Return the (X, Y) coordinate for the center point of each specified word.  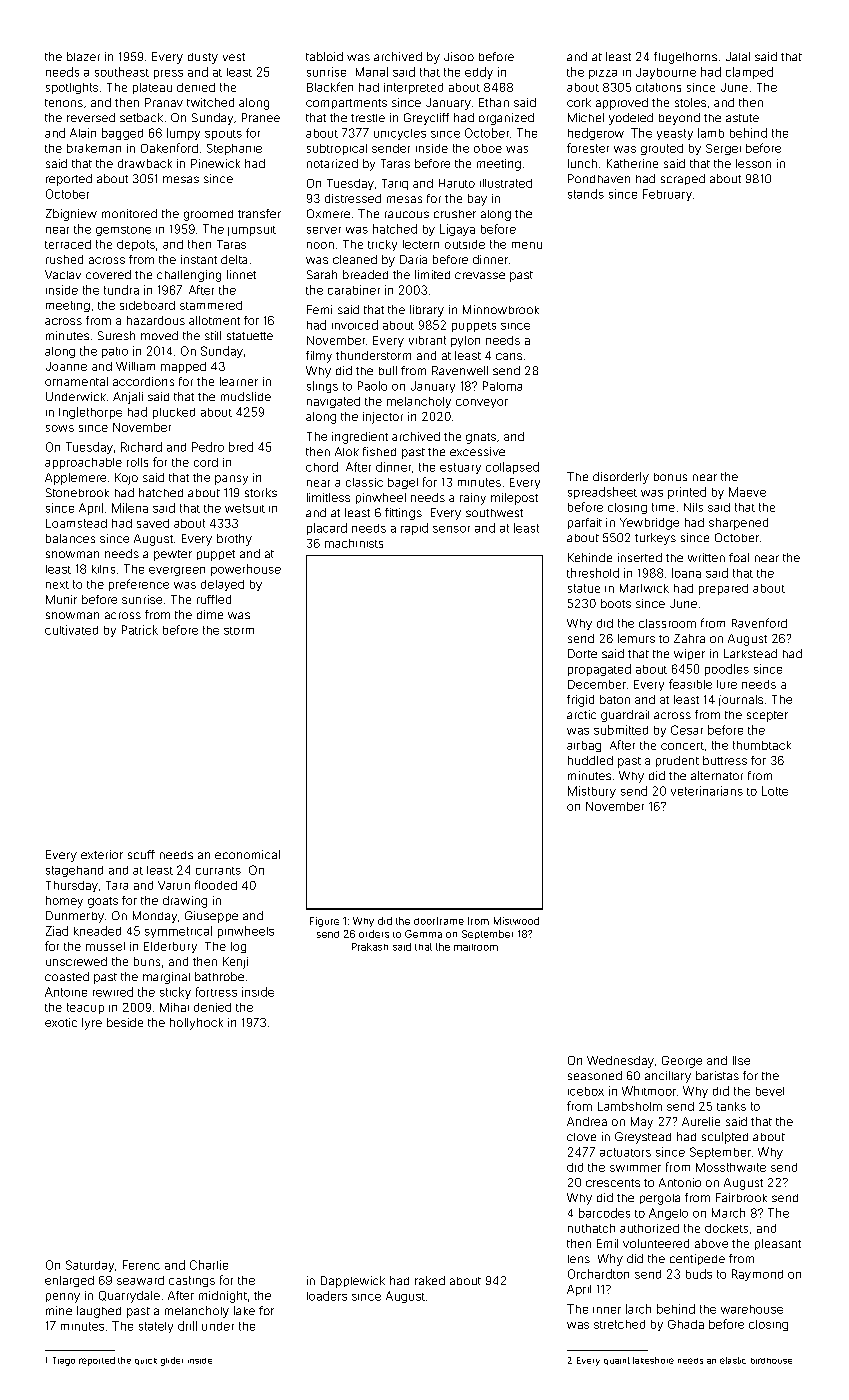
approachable (83, 463)
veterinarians (707, 791)
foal (739, 557)
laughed (99, 1312)
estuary (460, 468)
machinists (354, 543)
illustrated (506, 183)
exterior (102, 854)
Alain (83, 133)
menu (527, 245)
